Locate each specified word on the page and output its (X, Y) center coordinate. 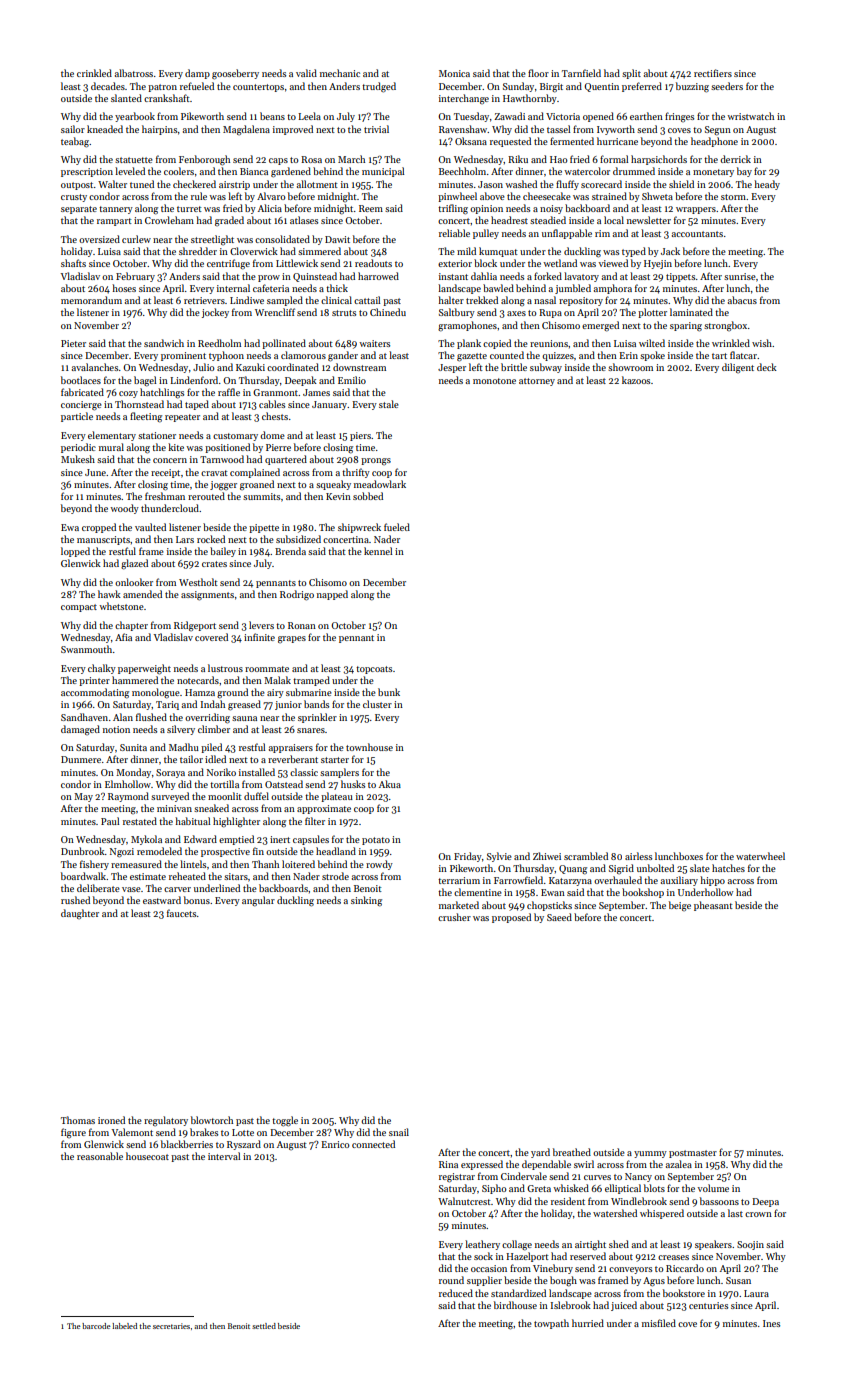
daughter (80, 914)
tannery (116, 210)
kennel (378, 551)
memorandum (91, 300)
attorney (537, 382)
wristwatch (750, 116)
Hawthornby (530, 99)
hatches (728, 868)
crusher (454, 917)
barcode (96, 1326)
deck (767, 367)
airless (638, 856)
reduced (456, 1293)
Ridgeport (195, 626)
